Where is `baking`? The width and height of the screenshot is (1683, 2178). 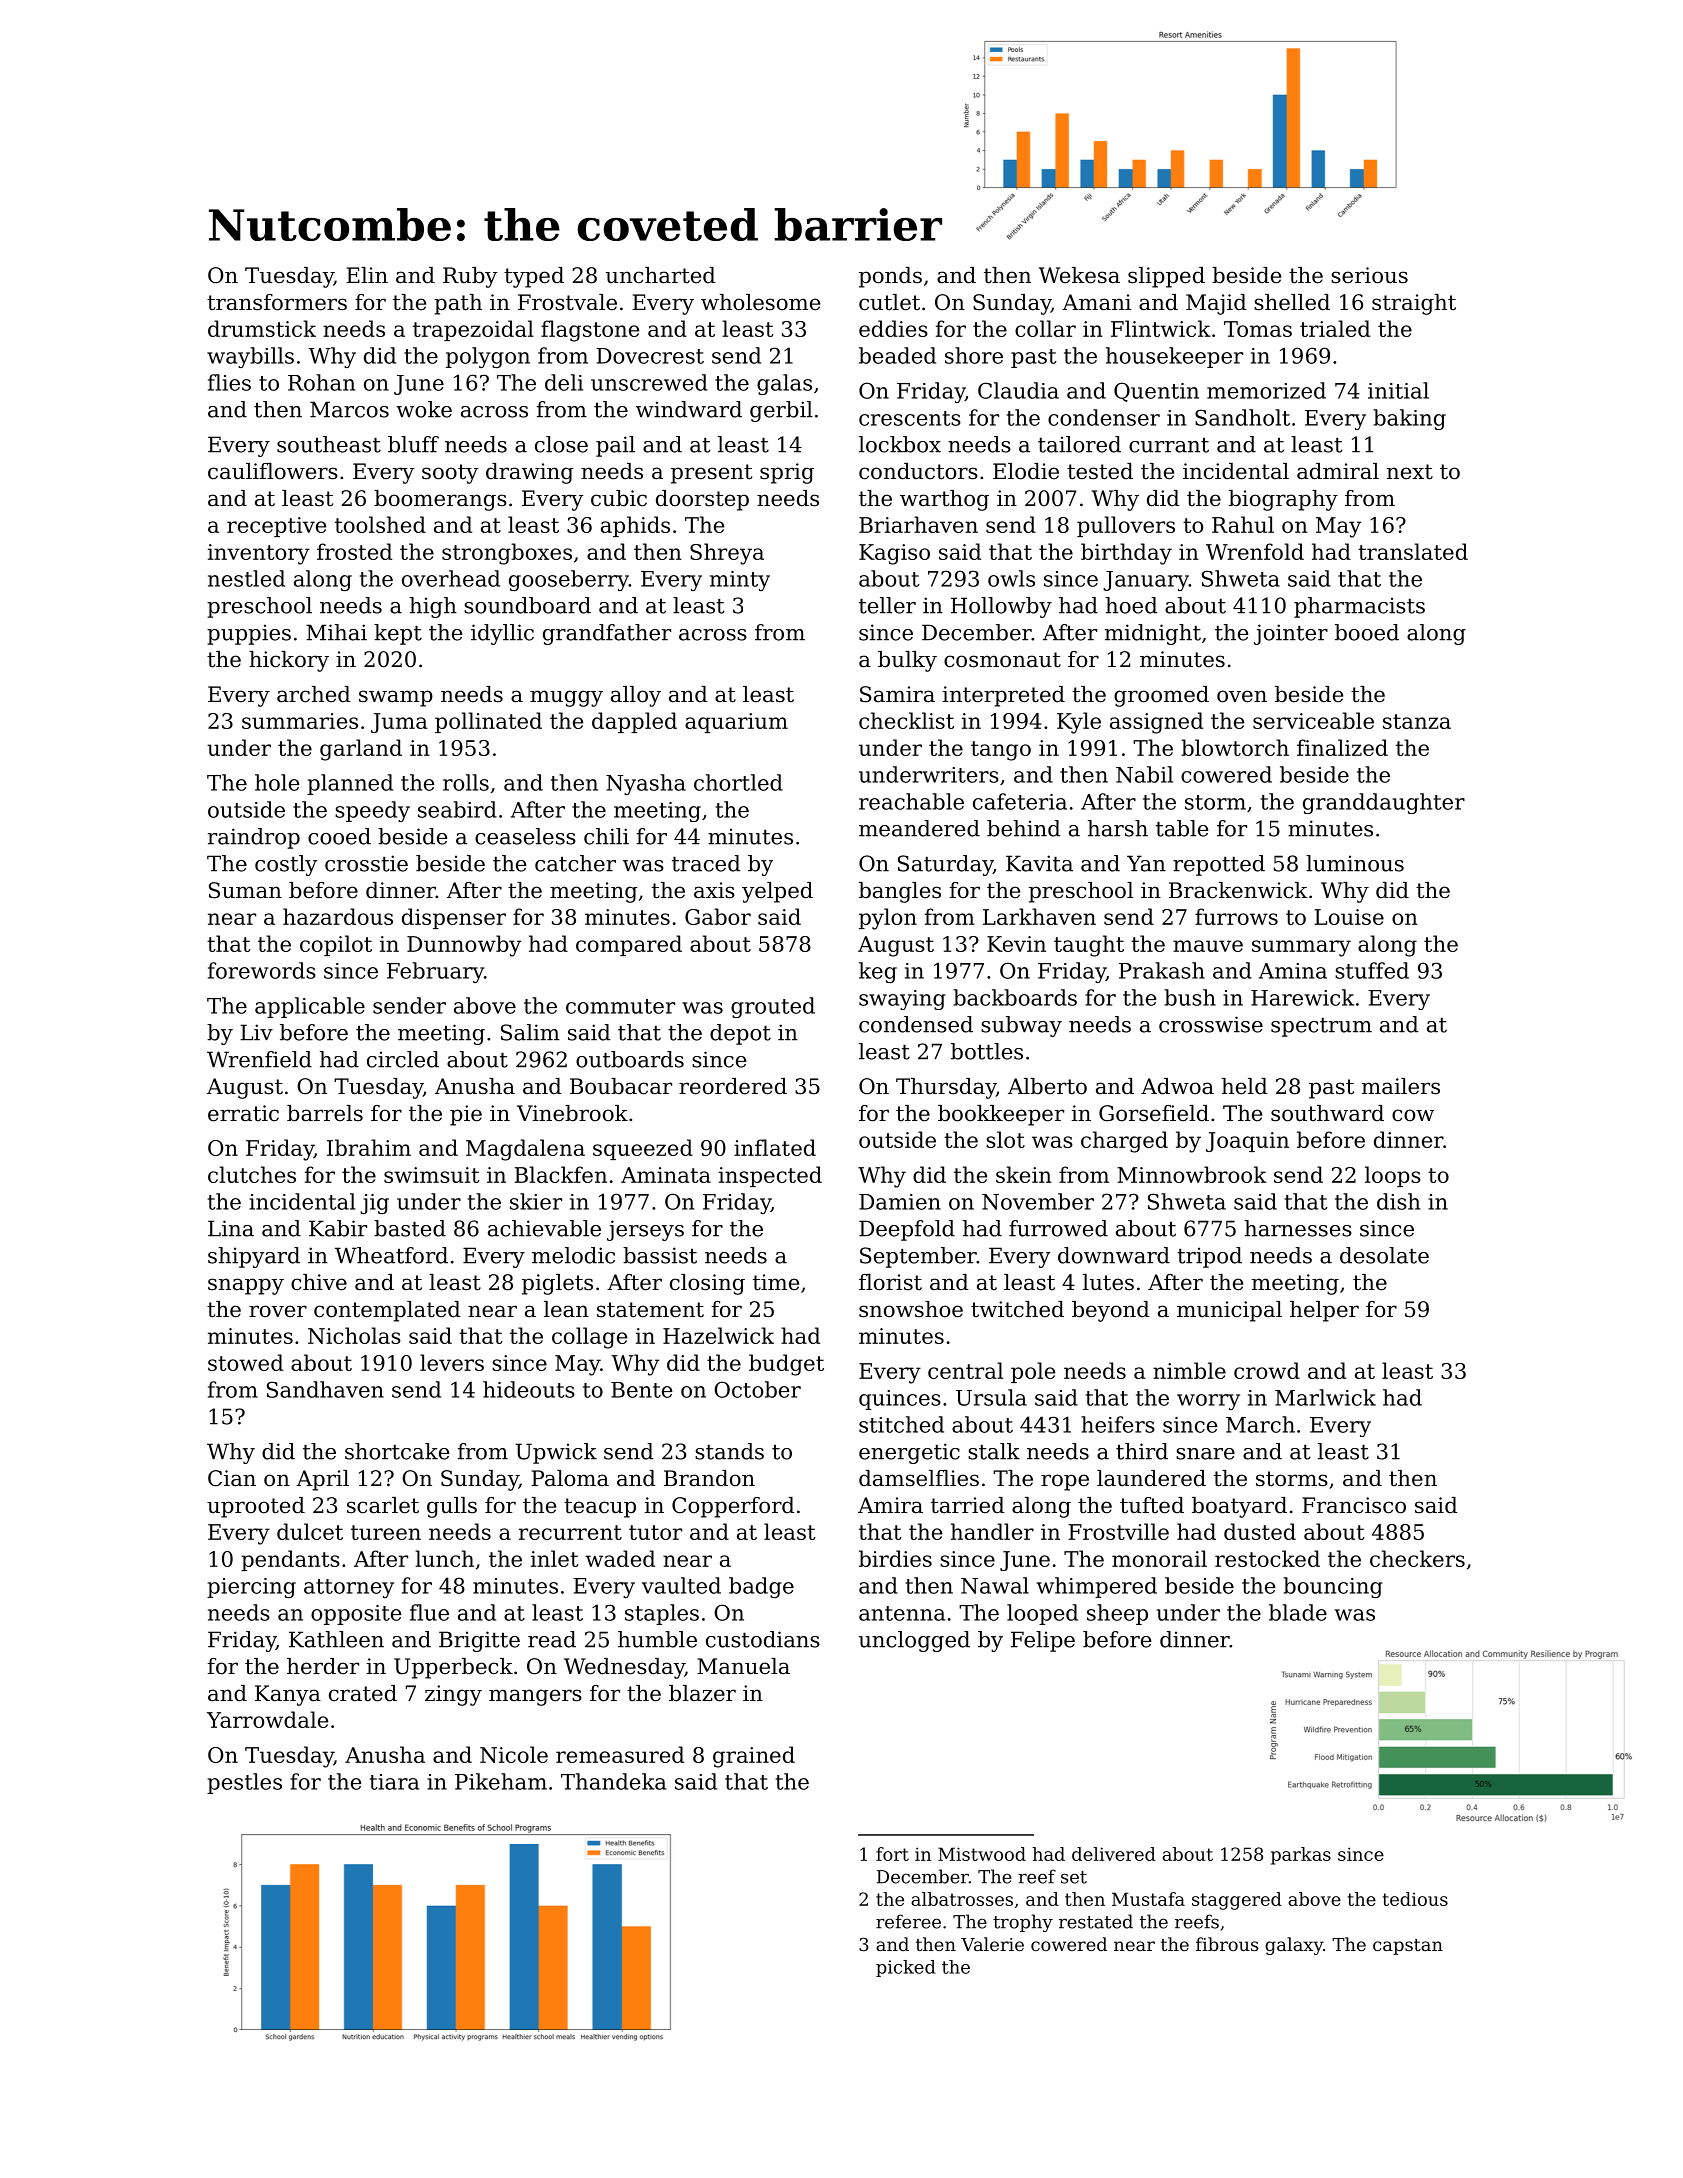 baking is located at coordinates (1409, 419).
